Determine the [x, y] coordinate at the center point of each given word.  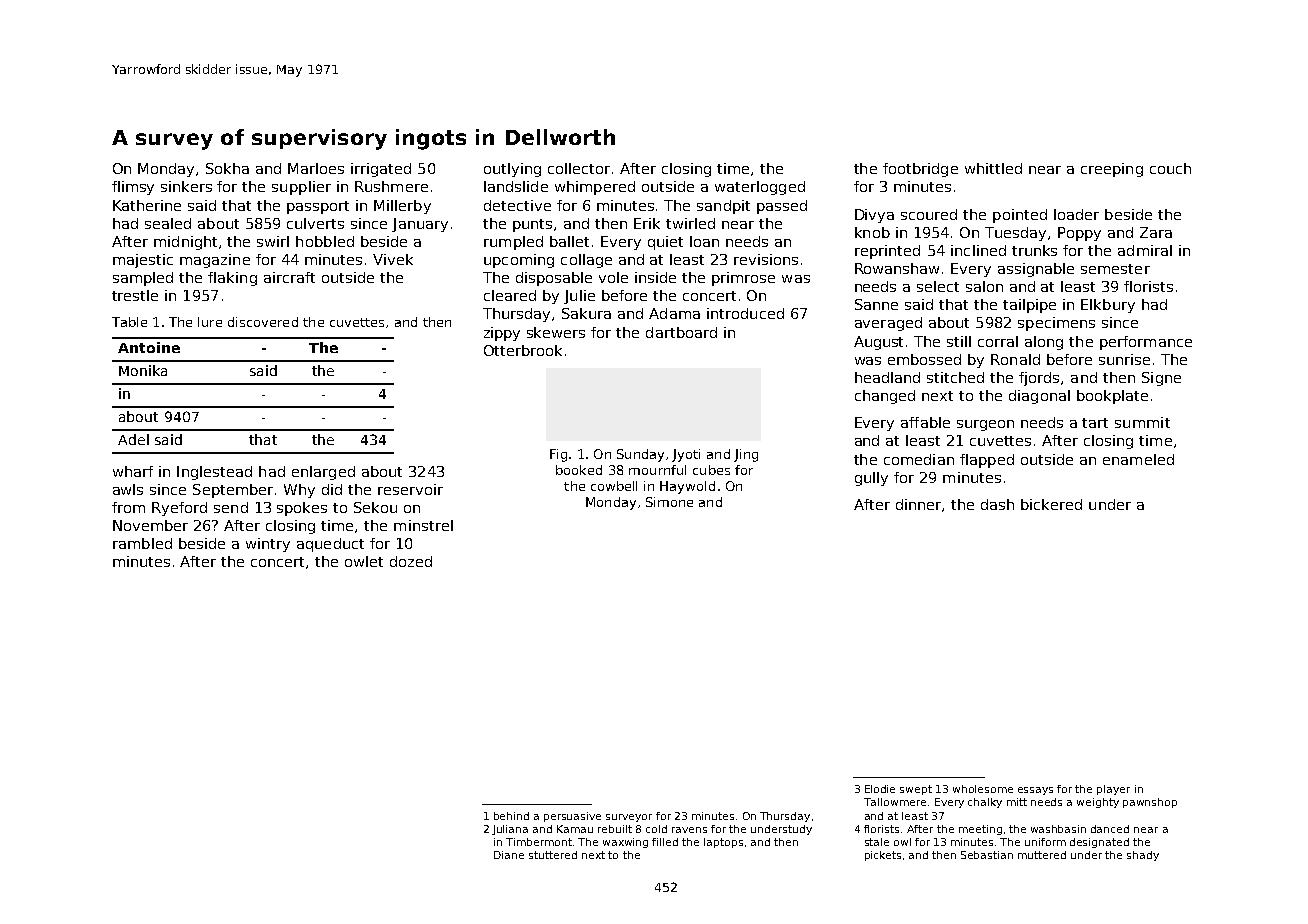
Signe [1161, 379]
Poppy [1079, 234]
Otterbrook [523, 350]
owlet [364, 561]
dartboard [681, 332]
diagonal [1039, 397]
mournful [657, 470]
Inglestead [214, 473]
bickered [1051, 504]
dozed [411, 561]
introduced [745, 313]
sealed [168, 223]
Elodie [880, 789]
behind [511, 816]
